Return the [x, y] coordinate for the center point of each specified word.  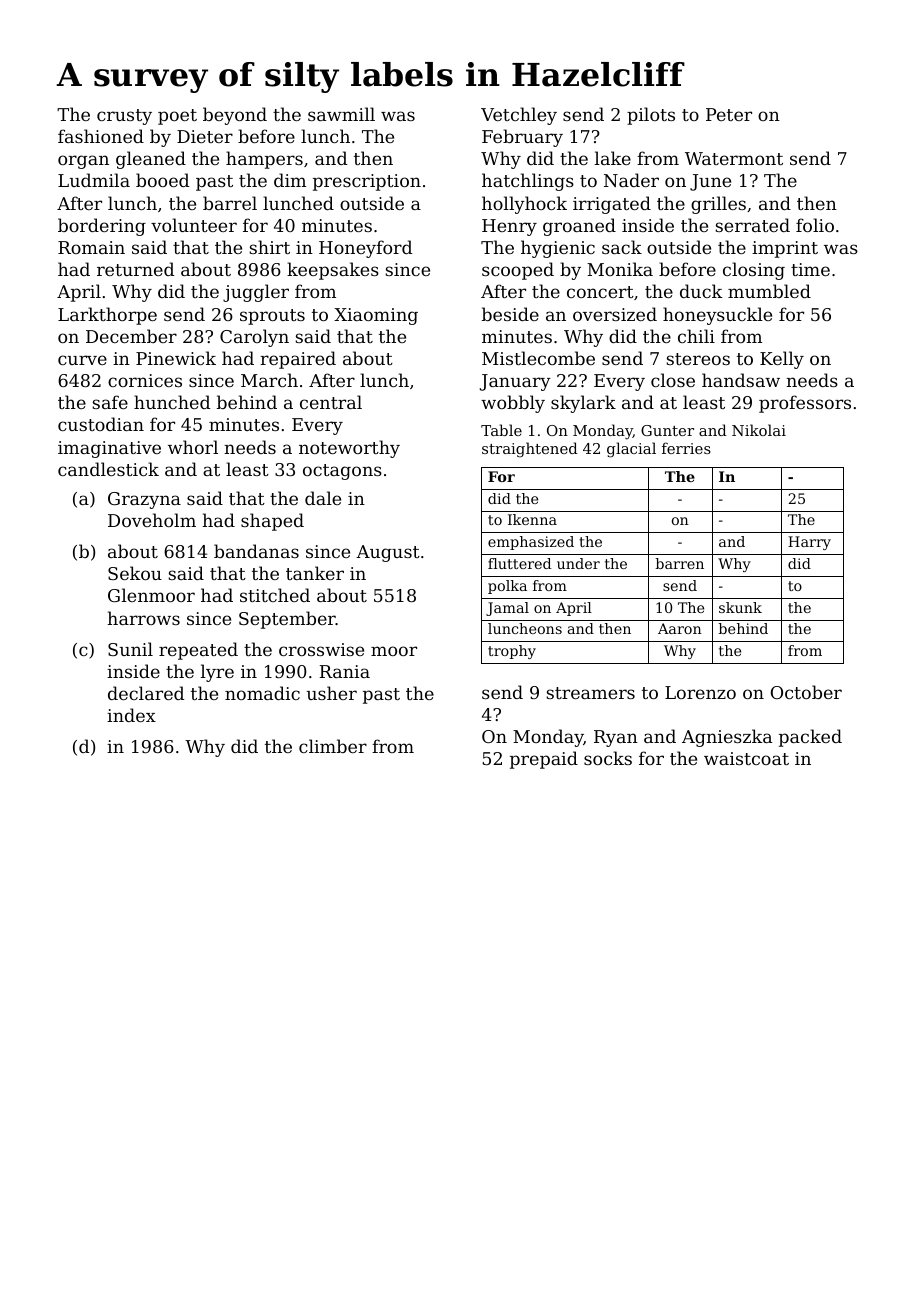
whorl [193, 447]
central [331, 402]
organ [83, 162]
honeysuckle [717, 316]
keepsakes [333, 271]
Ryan [616, 738]
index [131, 715]
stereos [698, 359]
